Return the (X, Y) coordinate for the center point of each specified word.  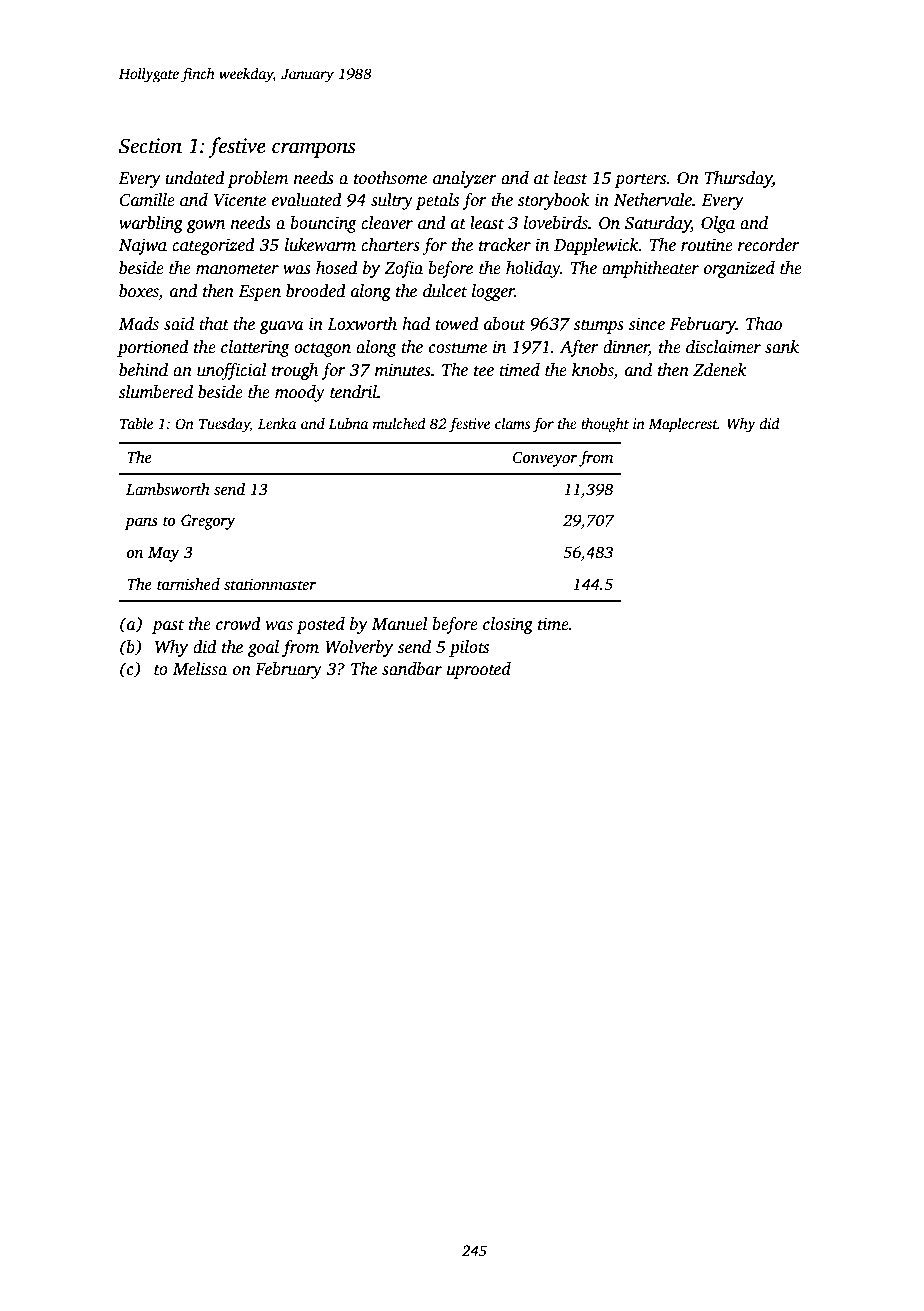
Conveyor (544, 459)
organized (739, 269)
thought (605, 425)
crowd (238, 624)
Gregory (208, 522)
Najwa (143, 246)
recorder (769, 245)
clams (513, 423)
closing (508, 625)
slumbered (156, 392)
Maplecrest (683, 425)
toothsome (390, 178)
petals (437, 201)
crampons (314, 150)
